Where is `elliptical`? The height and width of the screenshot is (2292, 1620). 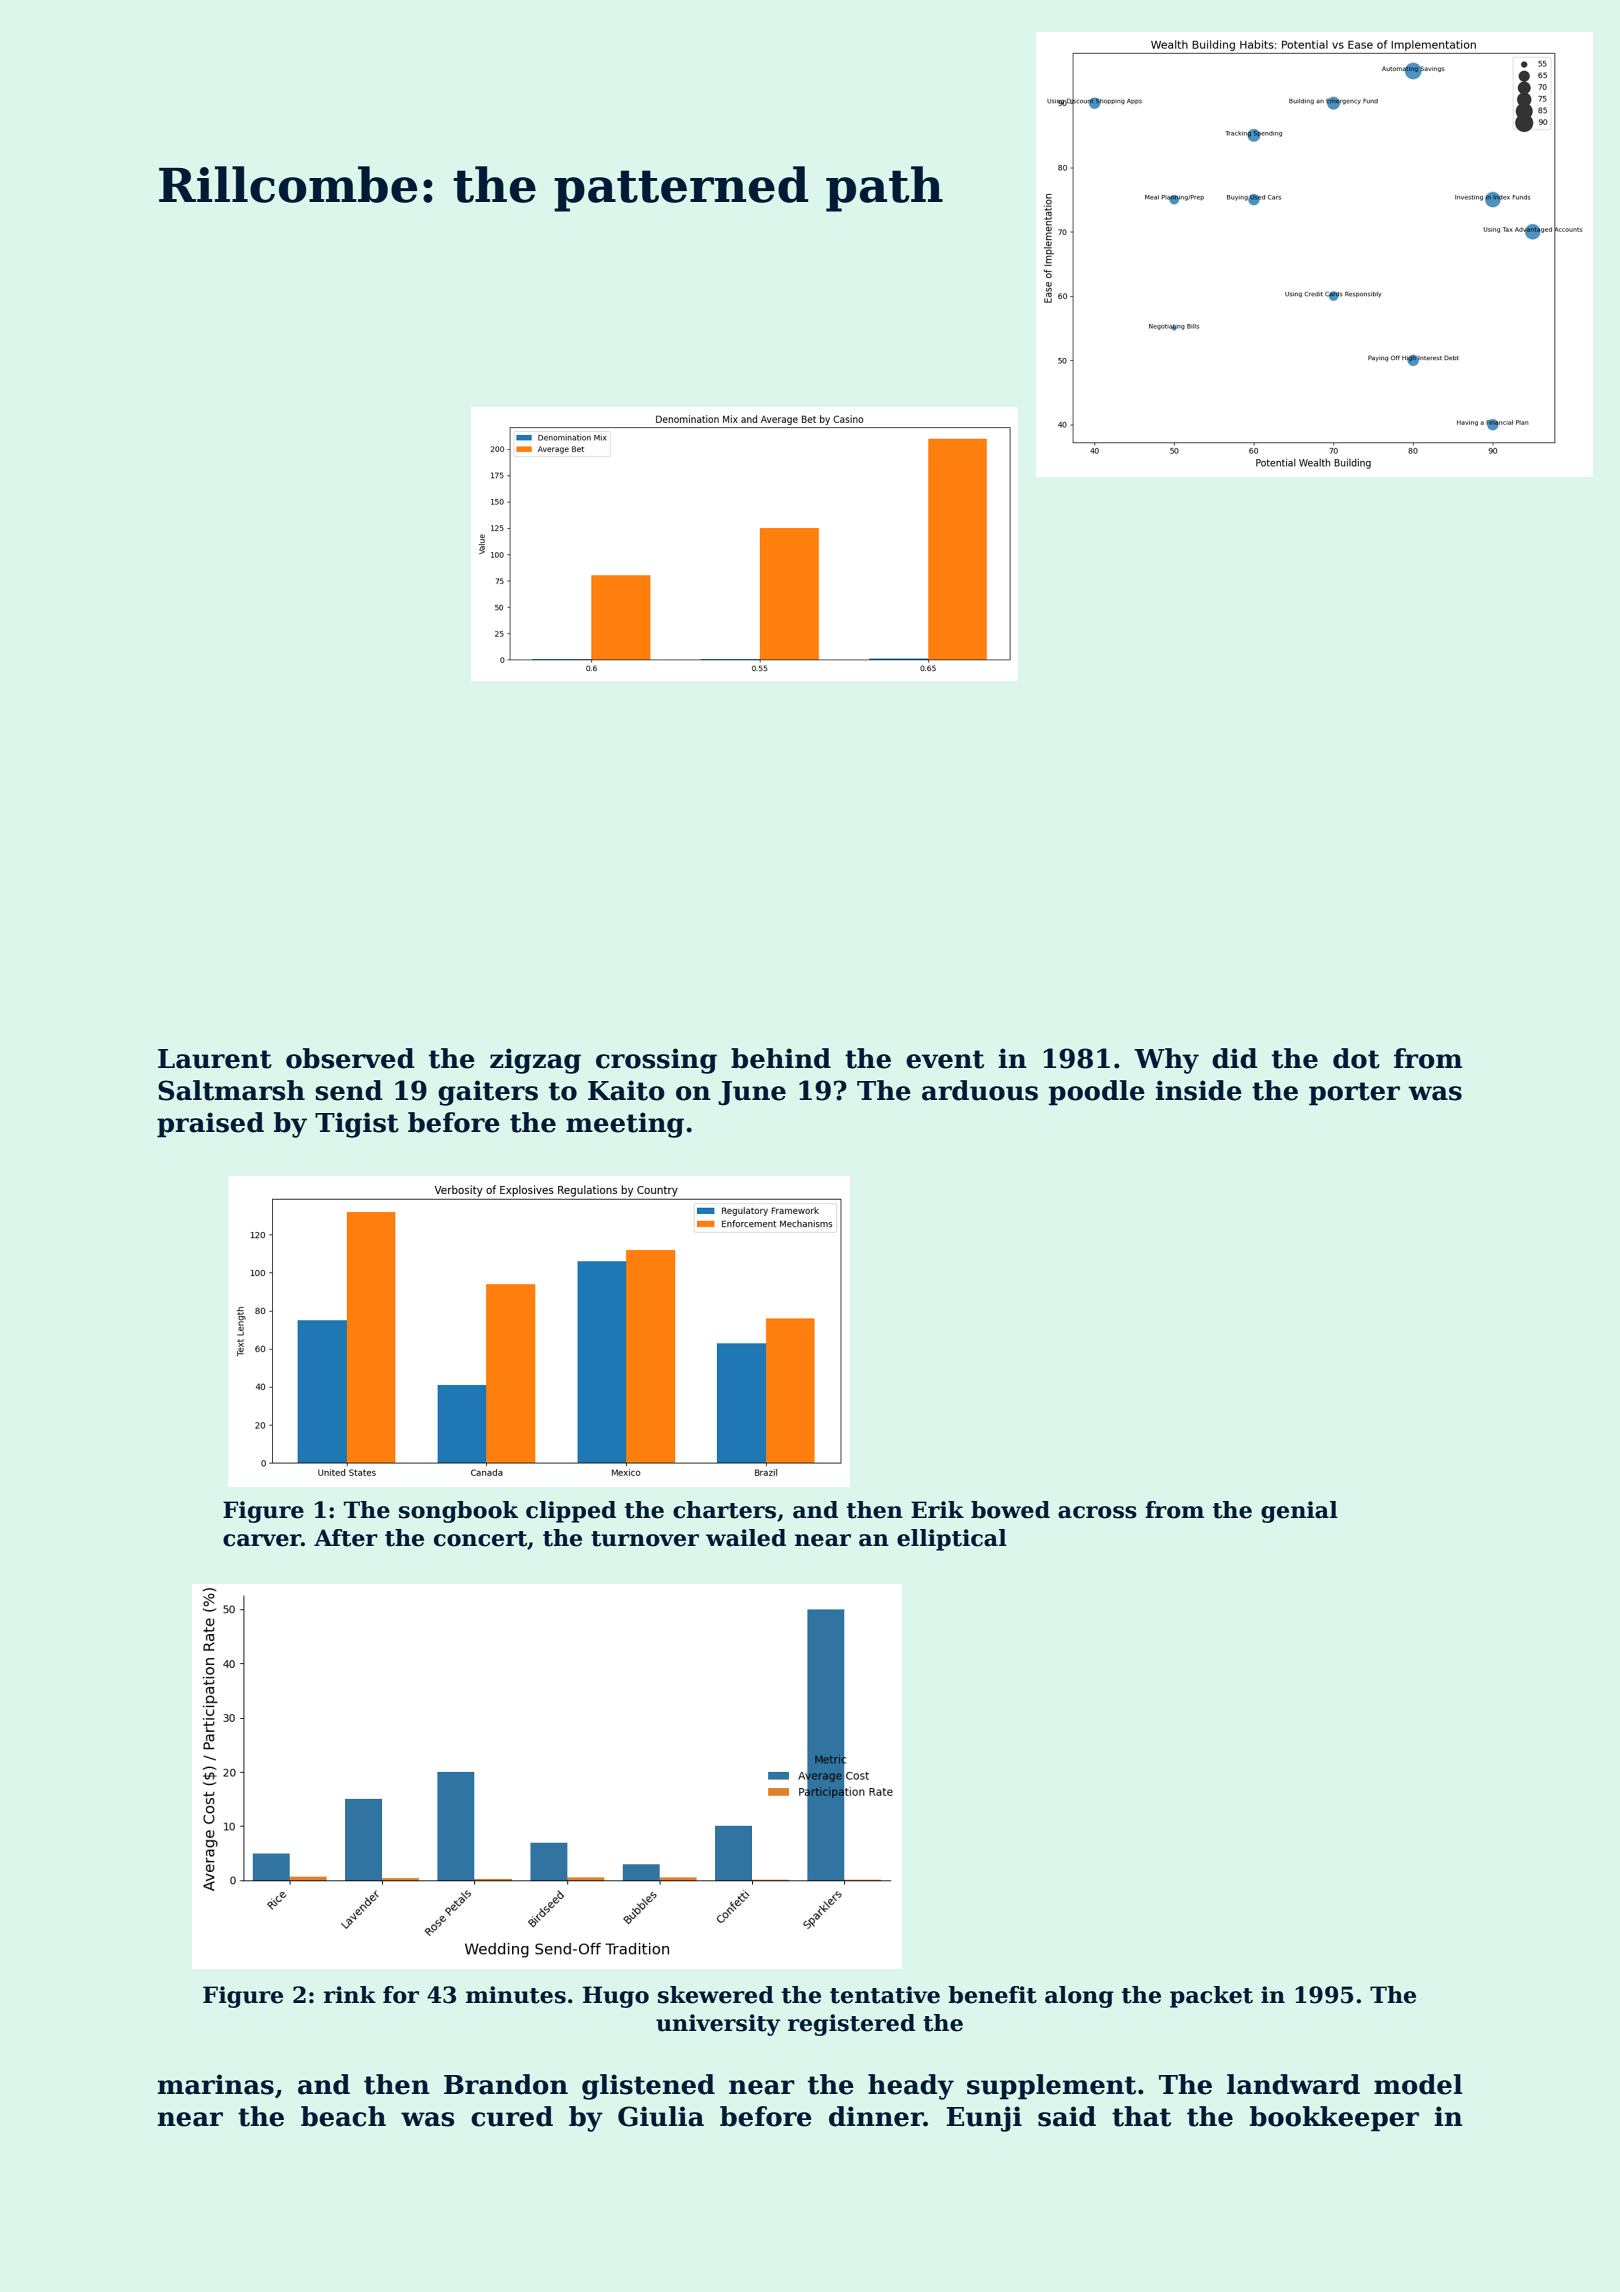
elliptical is located at coordinates (952, 1540).
